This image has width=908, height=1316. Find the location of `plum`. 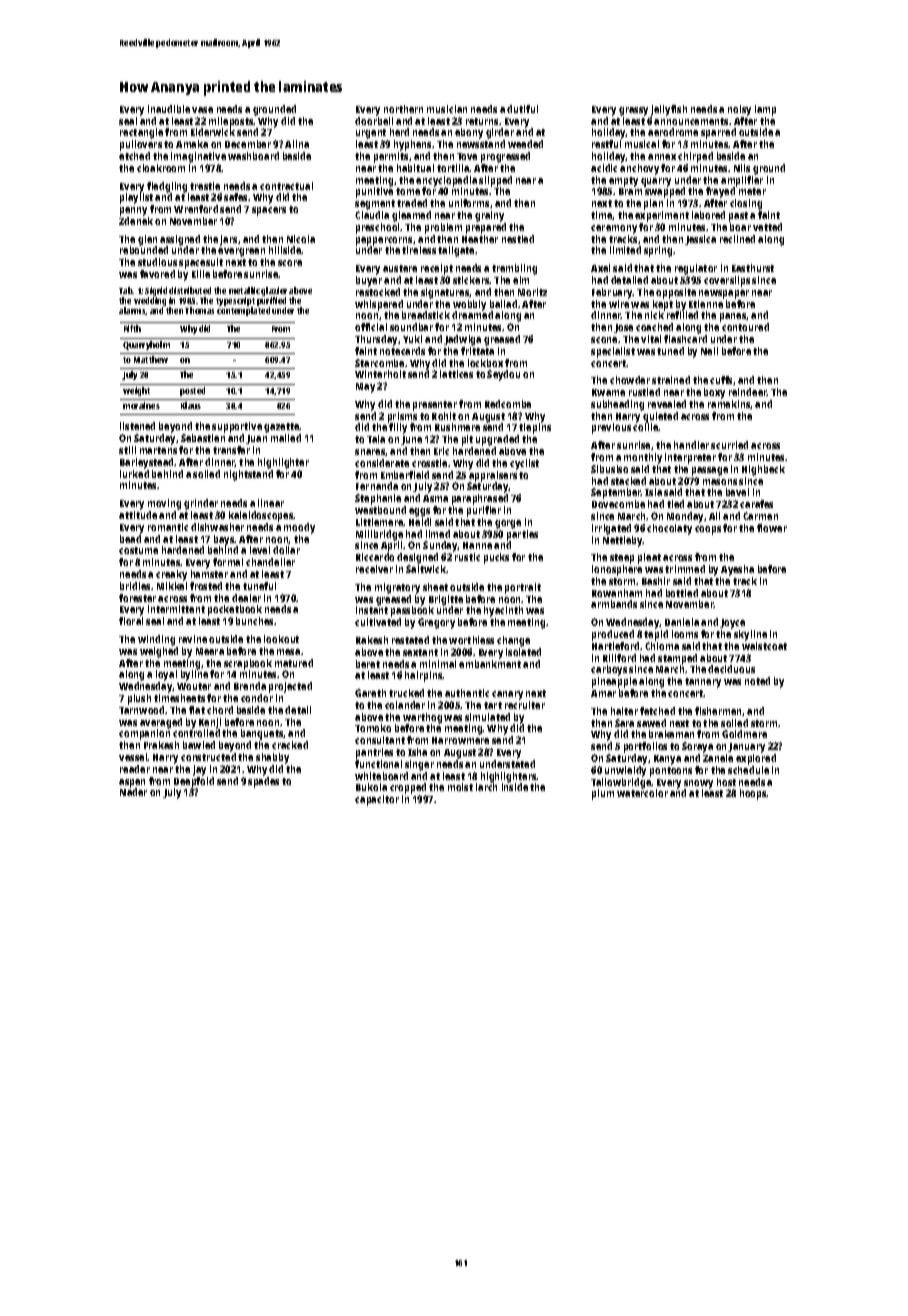

plum is located at coordinates (603, 794).
